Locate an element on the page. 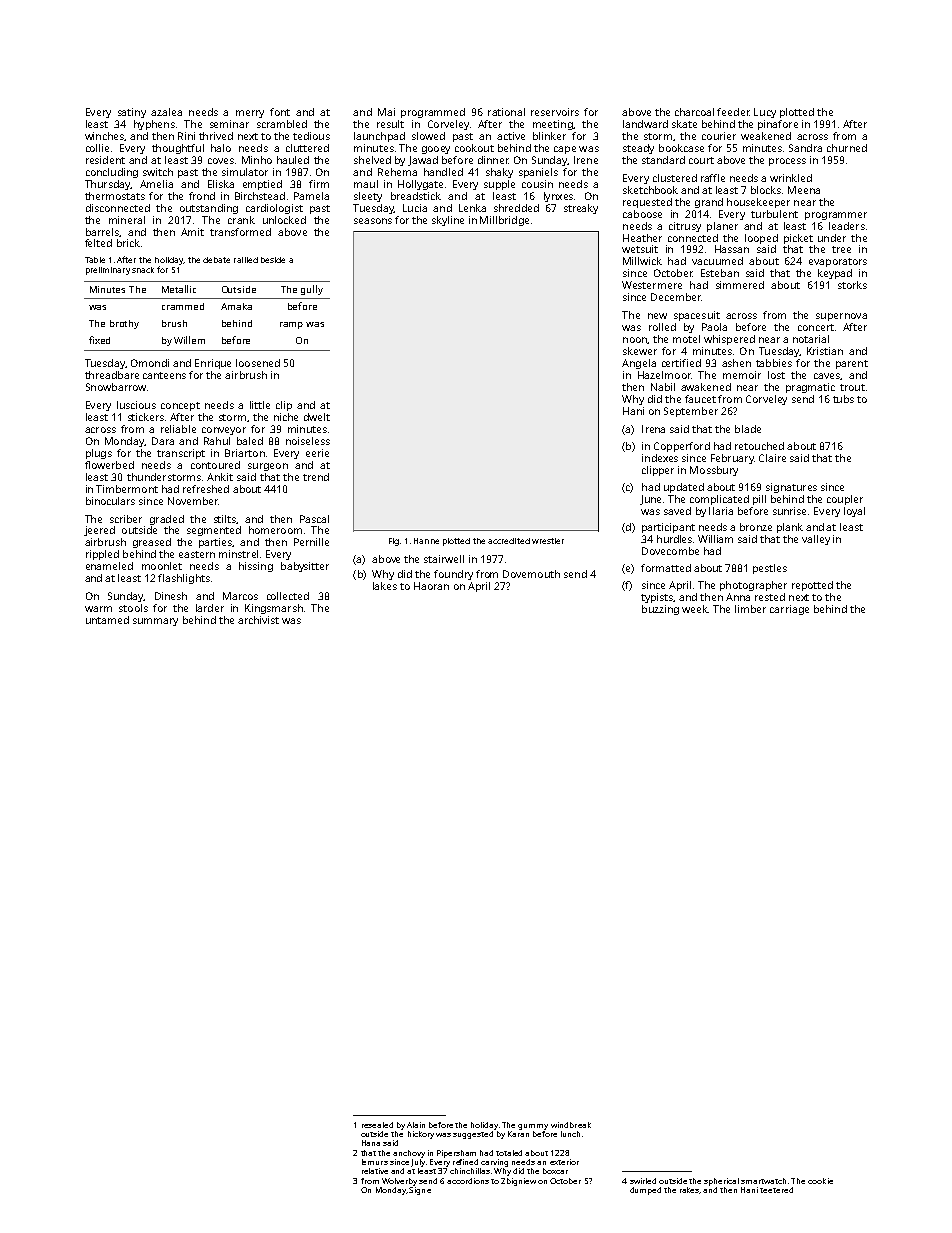  untamed is located at coordinates (107, 620).
